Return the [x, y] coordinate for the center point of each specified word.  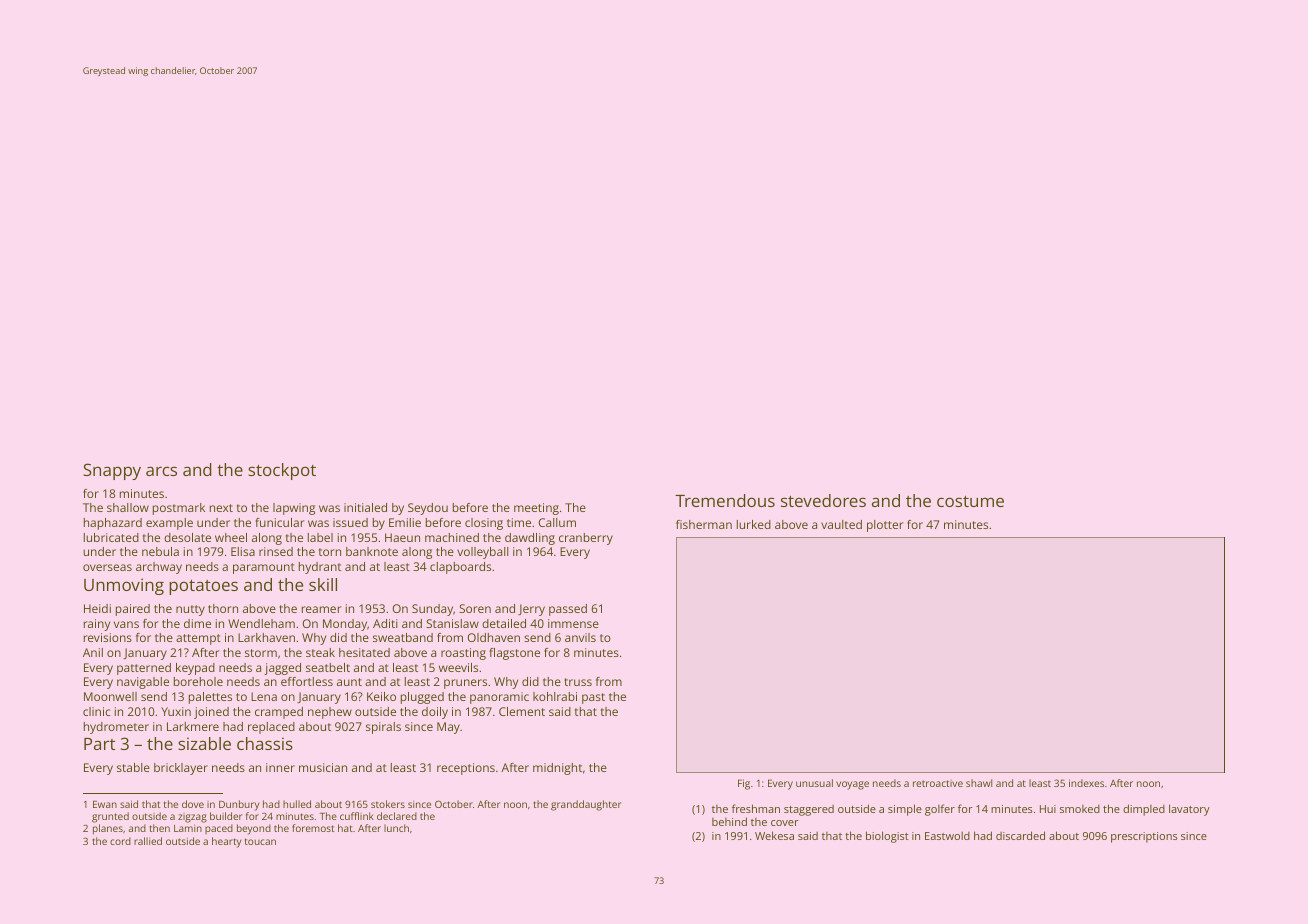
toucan [260, 841]
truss [578, 682]
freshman [756, 808]
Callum [557, 522]
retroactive [938, 783]
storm [261, 653]
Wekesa [774, 835]
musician [323, 767]
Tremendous [725, 500]
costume [970, 501]
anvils [580, 637]
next [221, 508]
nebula [160, 551]
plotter [885, 526]
